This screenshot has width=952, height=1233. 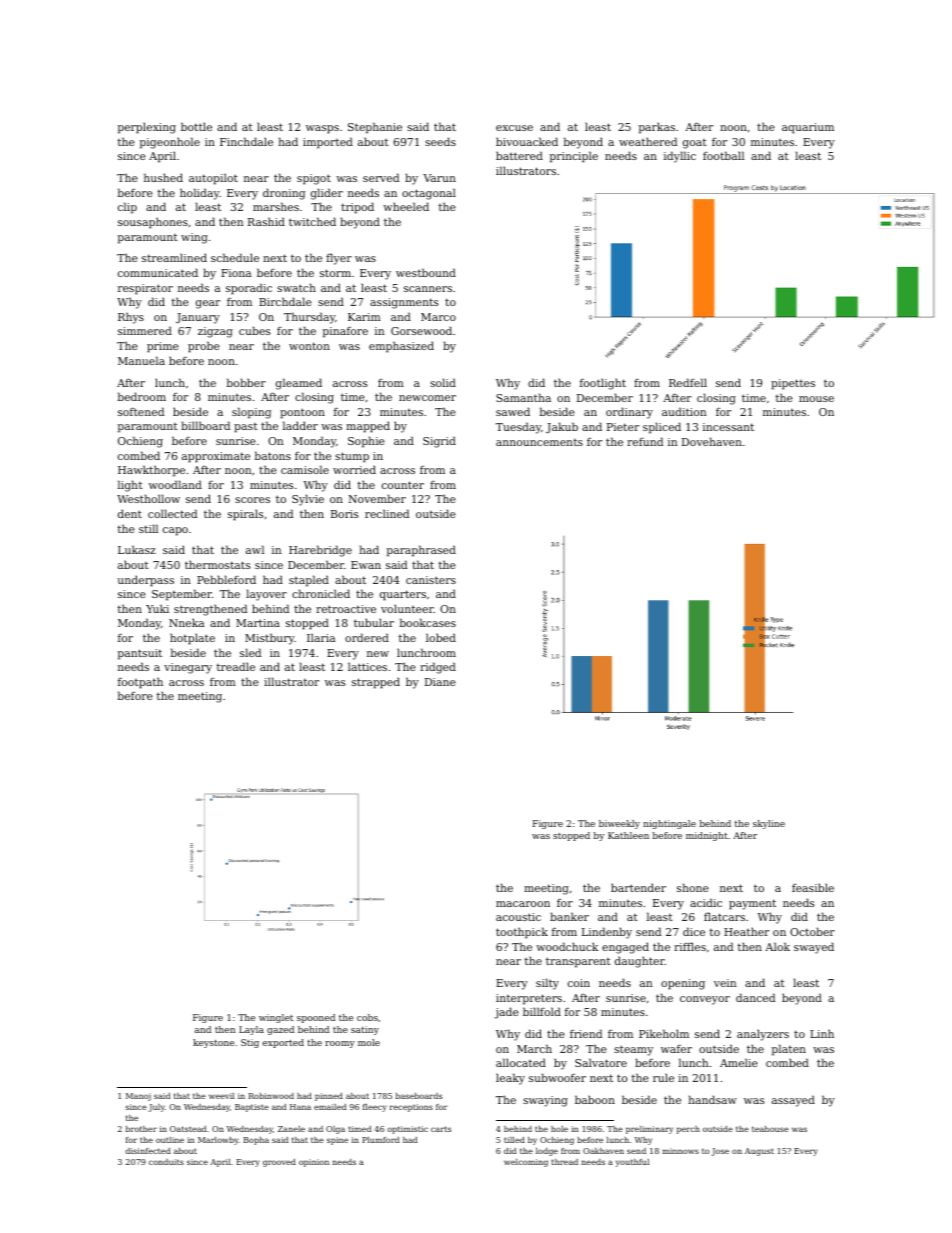 What do you see at coordinates (513, 411) in the screenshot?
I see `sawed` at bounding box center [513, 411].
